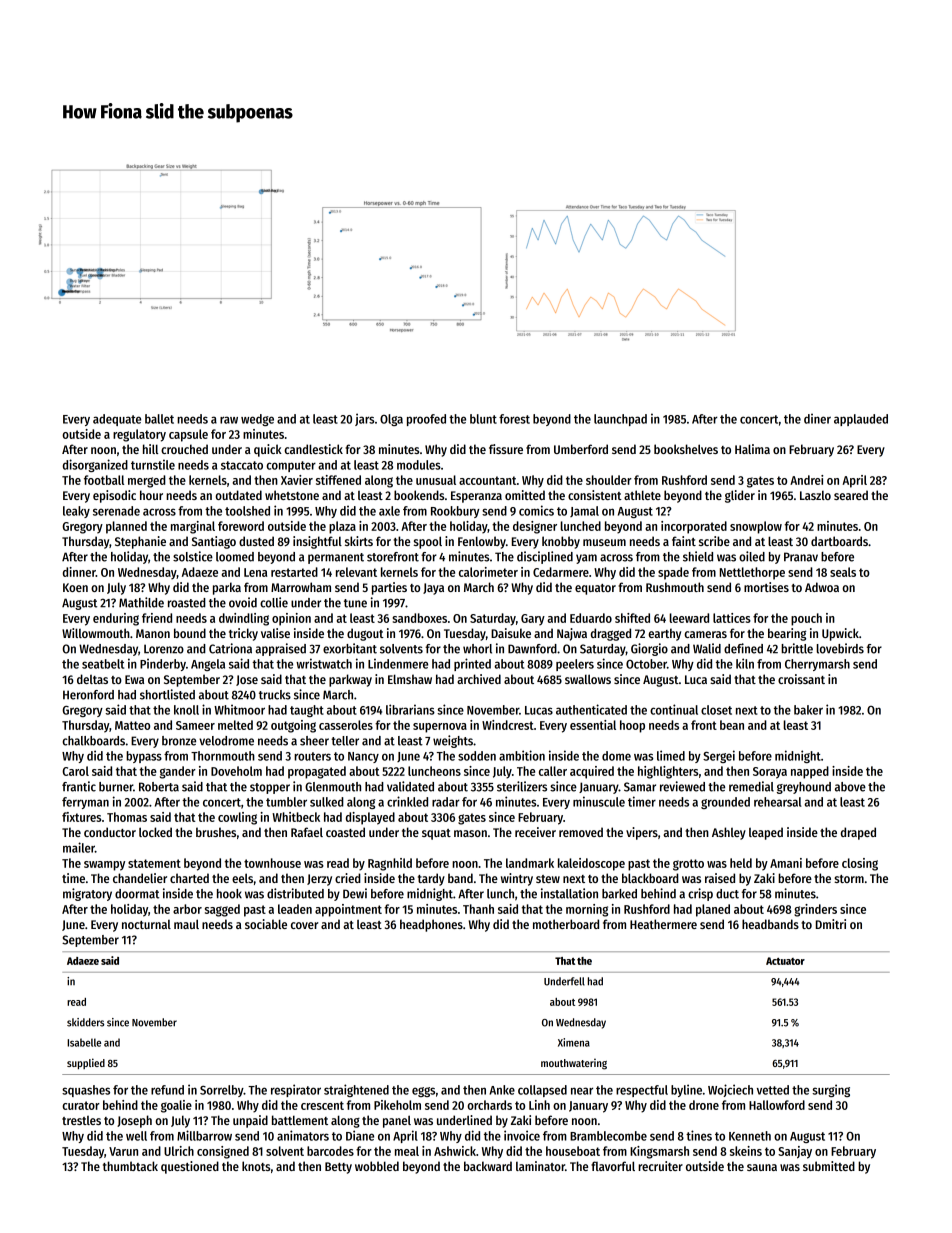  I want to click on ovoid, so click(243, 602).
